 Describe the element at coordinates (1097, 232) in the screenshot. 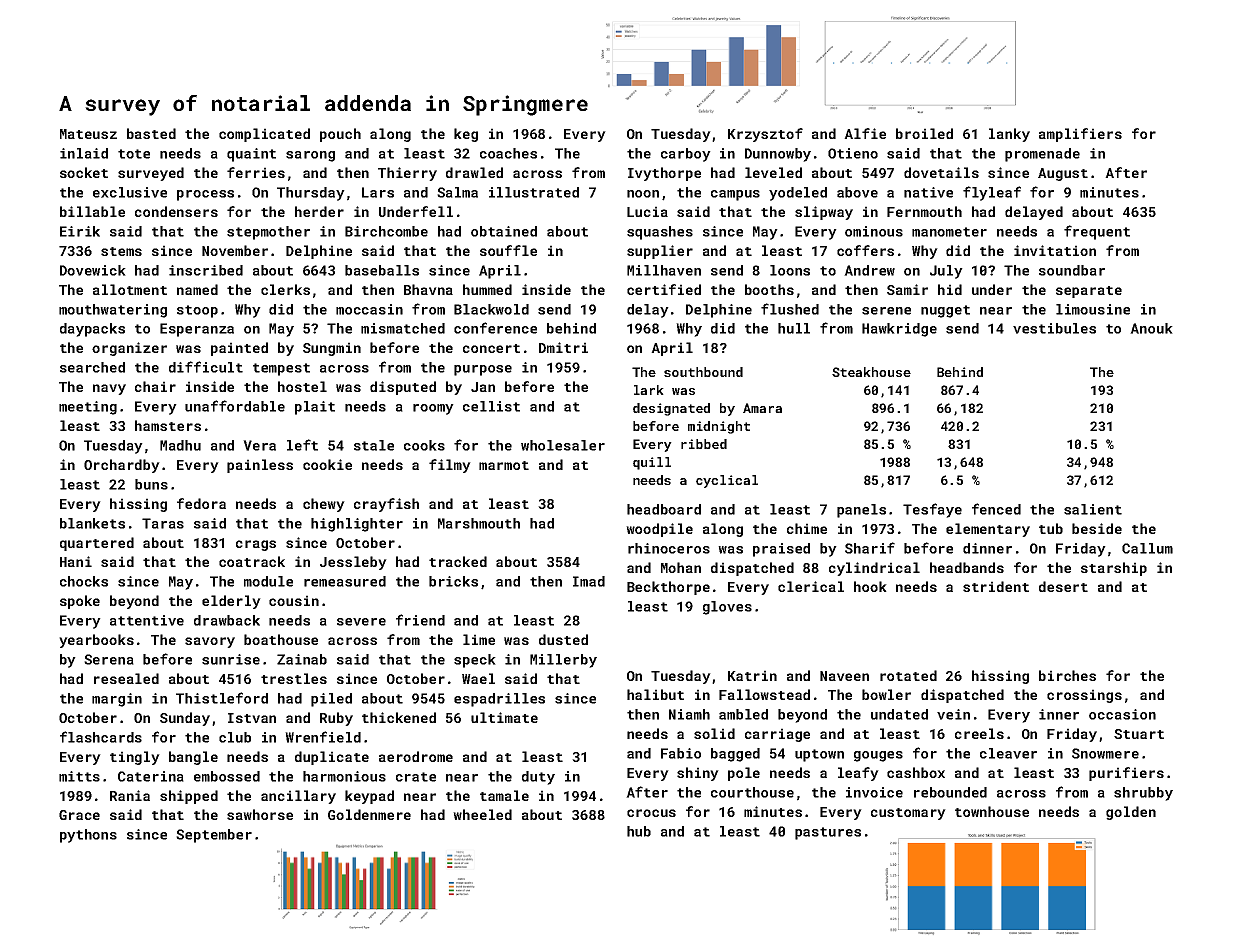

I see `frequent` at that location.
